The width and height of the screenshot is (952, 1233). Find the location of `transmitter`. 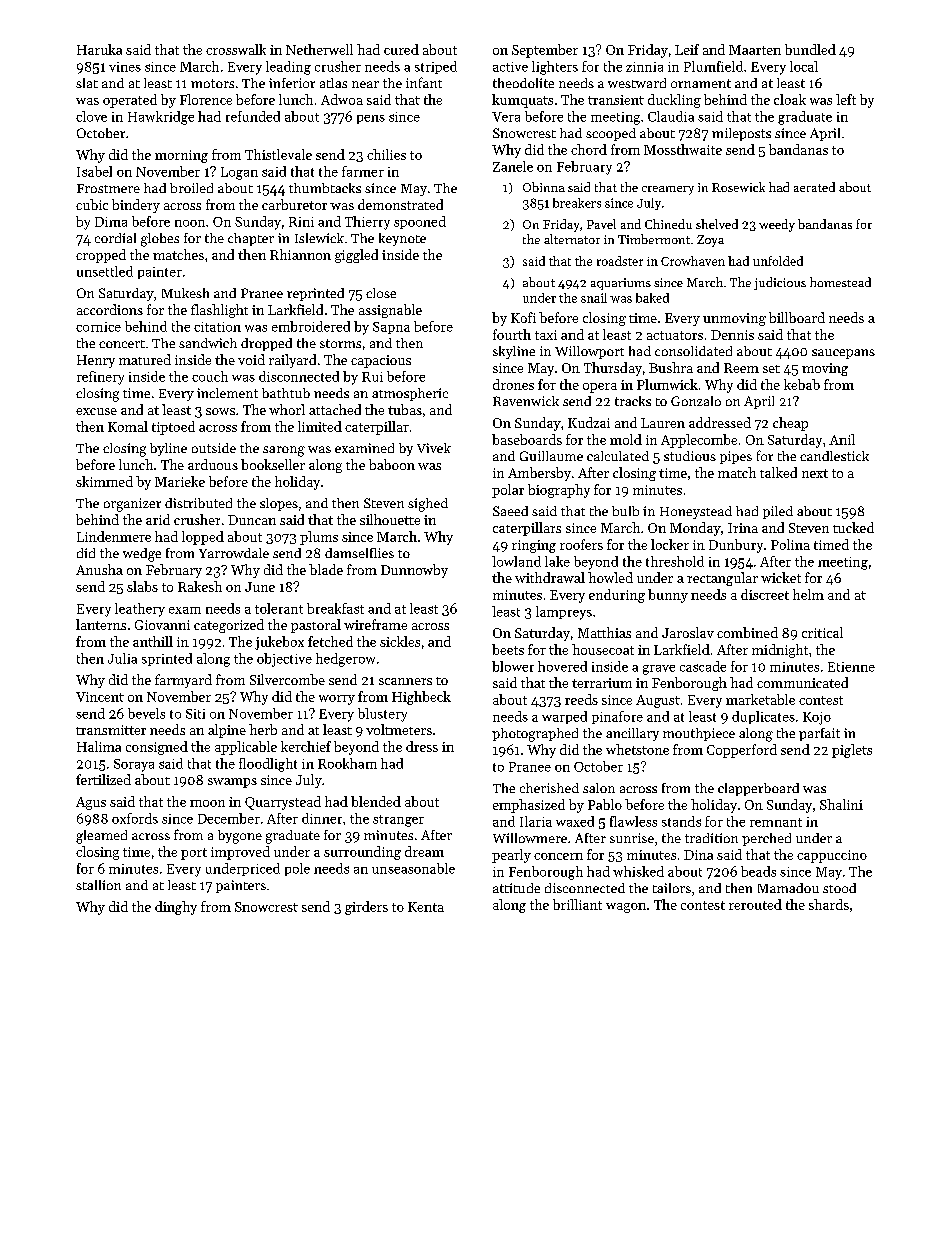

transmitter is located at coordinates (111, 730).
